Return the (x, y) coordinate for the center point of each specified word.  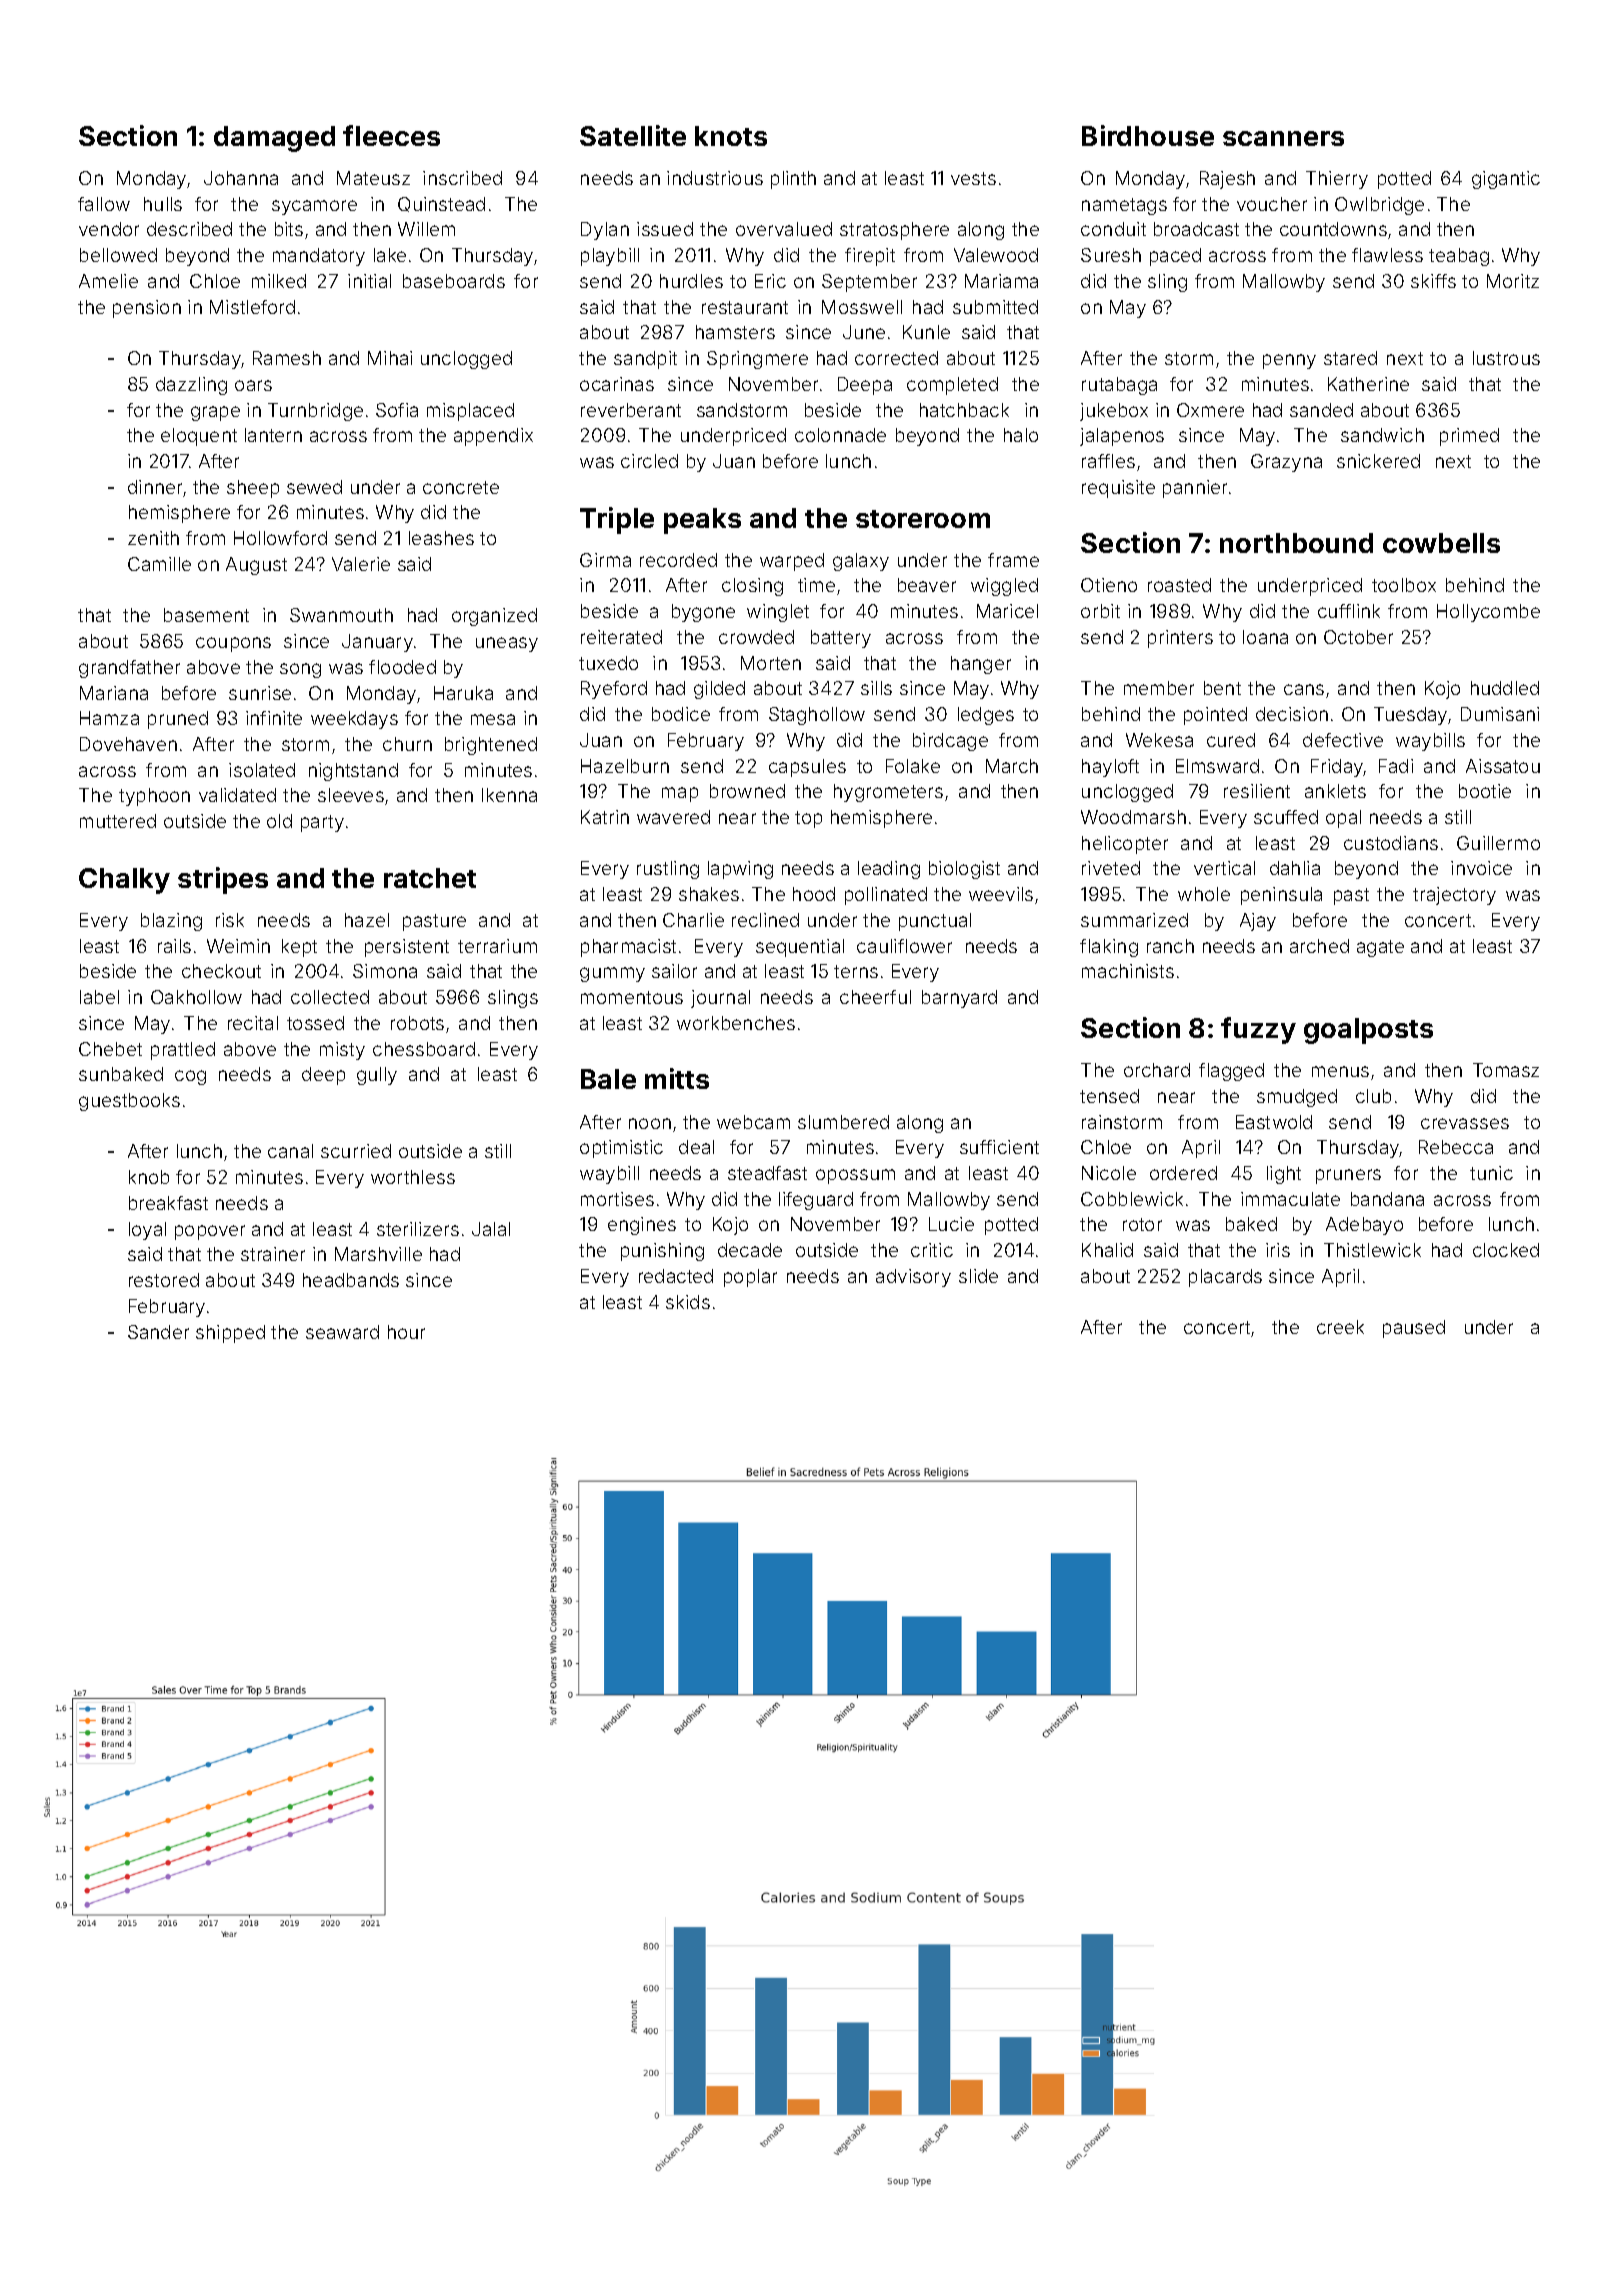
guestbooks (129, 1102)
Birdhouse (1148, 135)
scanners (1283, 138)
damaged (274, 139)
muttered (118, 821)
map (680, 794)
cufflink (1349, 611)
